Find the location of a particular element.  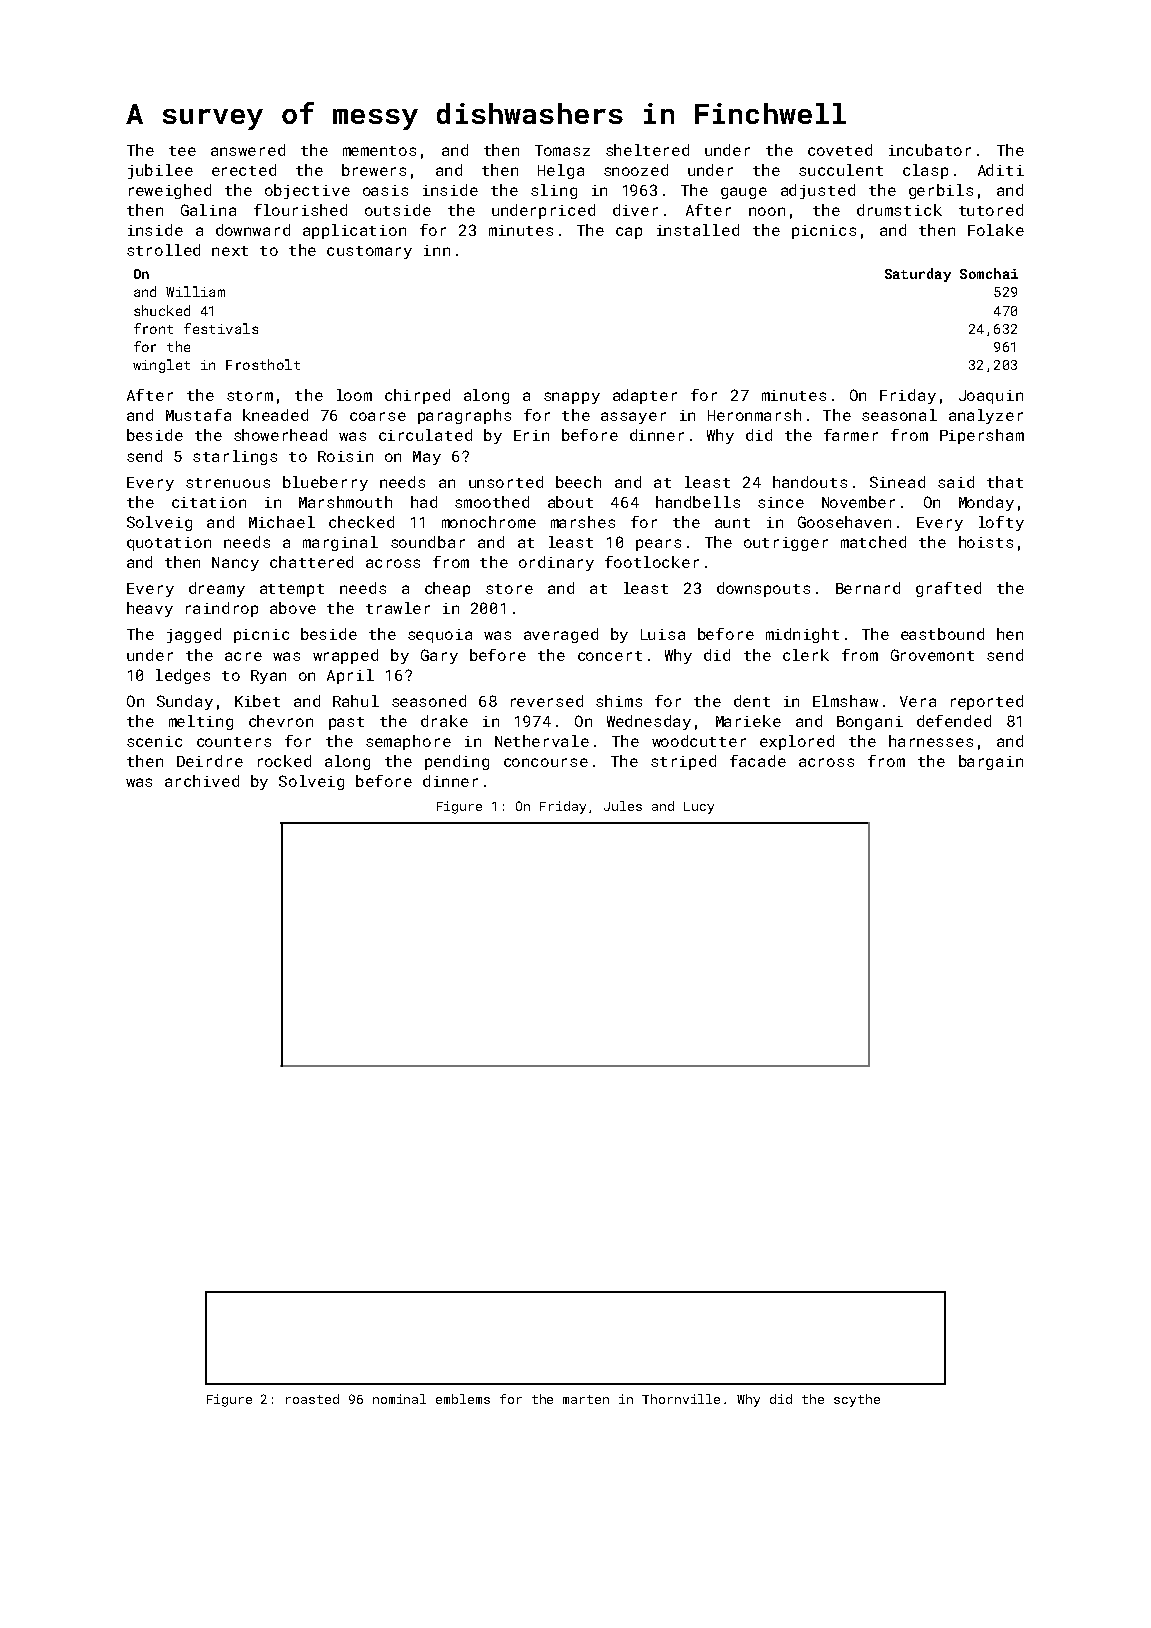

scythe is located at coordinates (857, 1400).
